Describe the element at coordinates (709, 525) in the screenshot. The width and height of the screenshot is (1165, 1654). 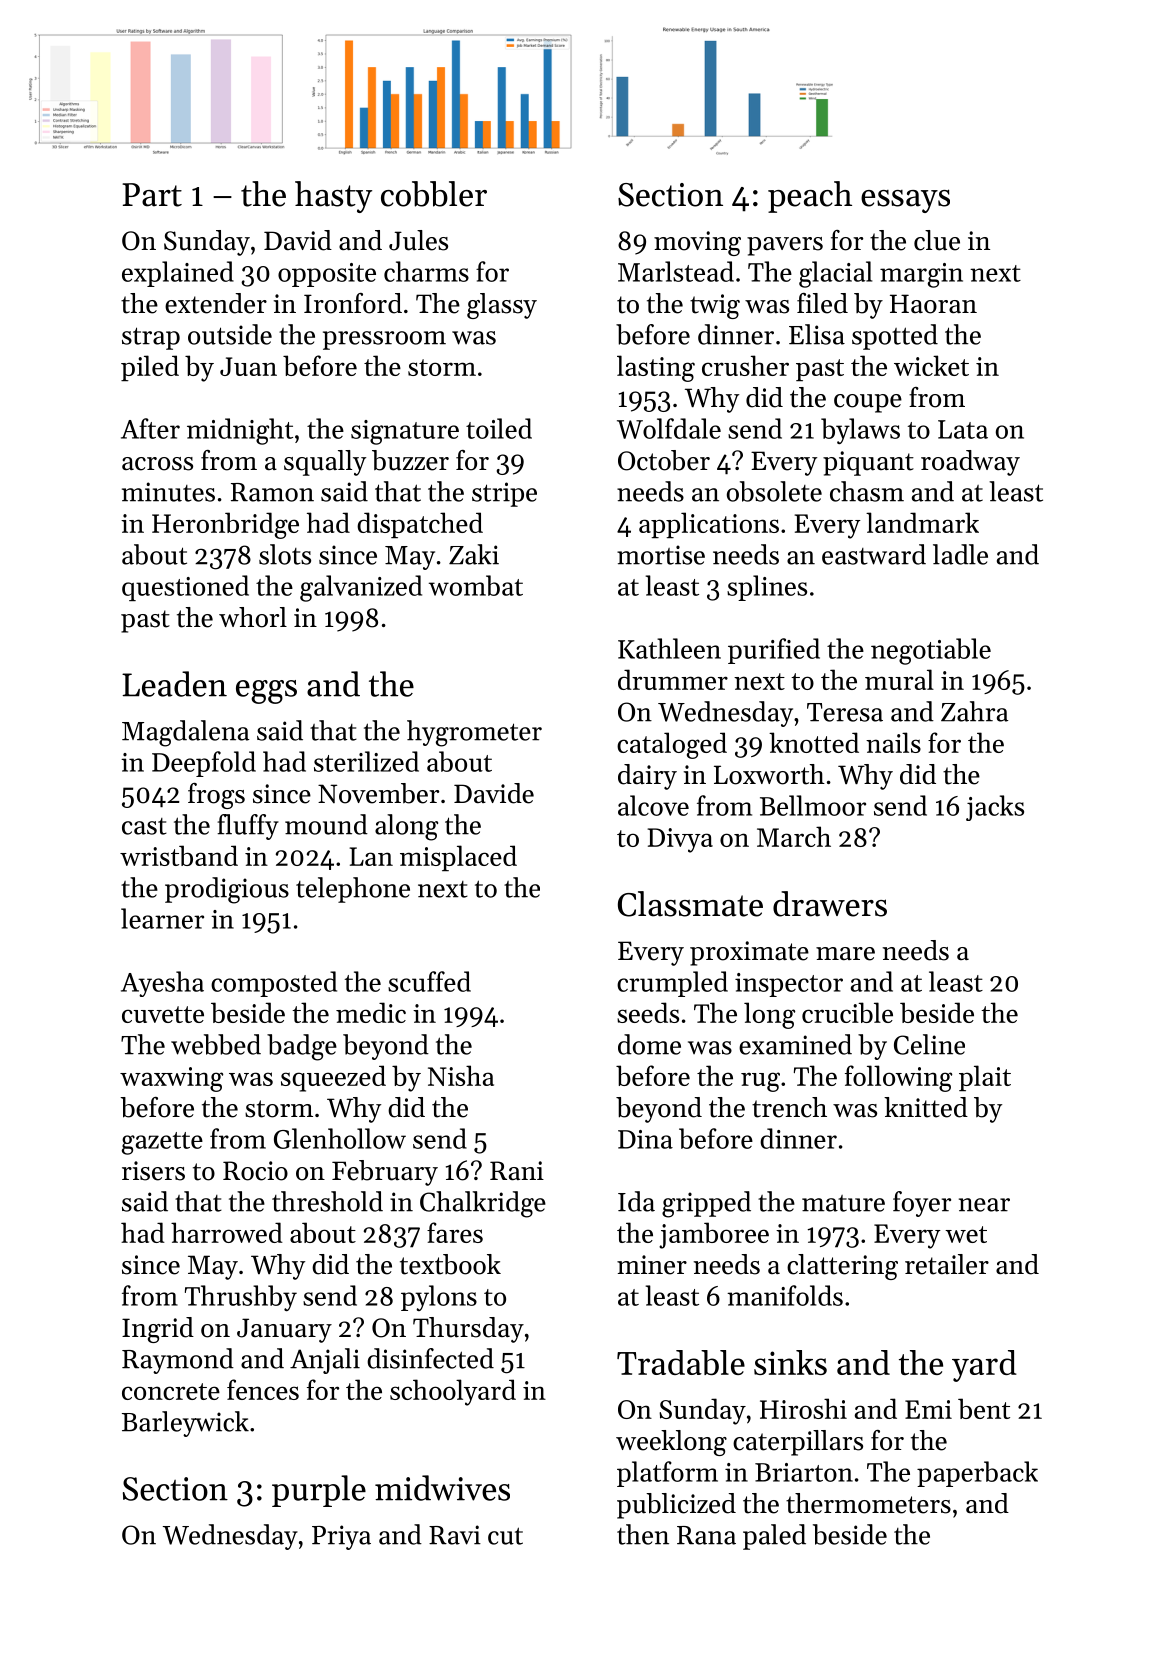
I see `applications` at that location.
